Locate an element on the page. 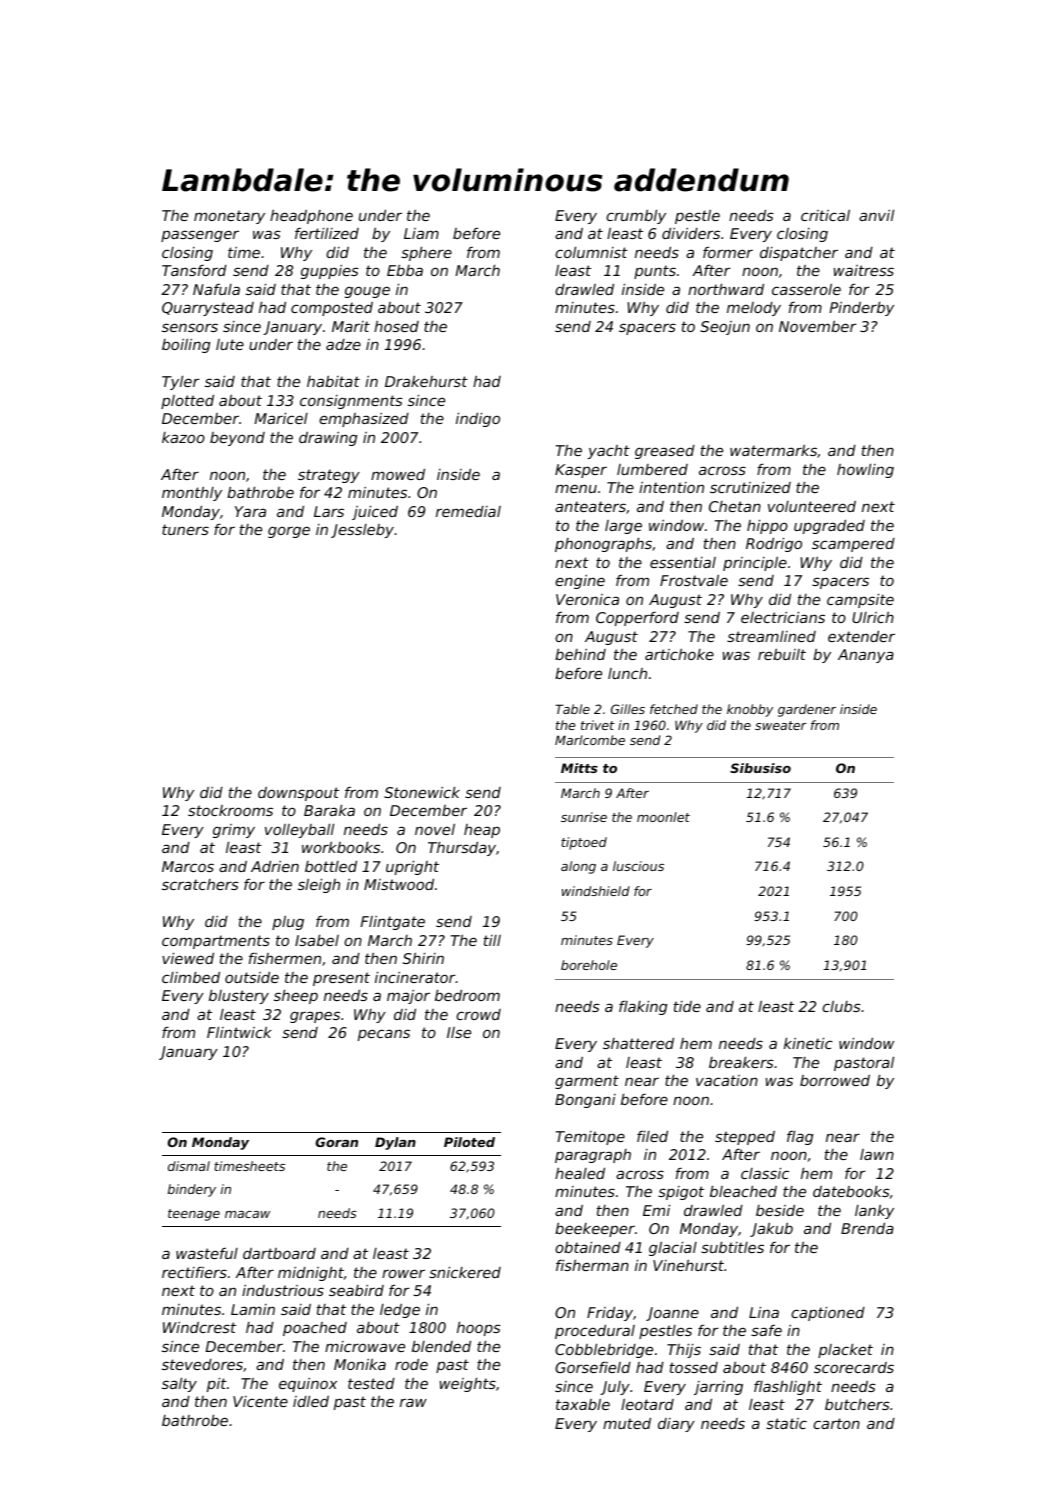  monetary is located at coordinates (229, 217).
